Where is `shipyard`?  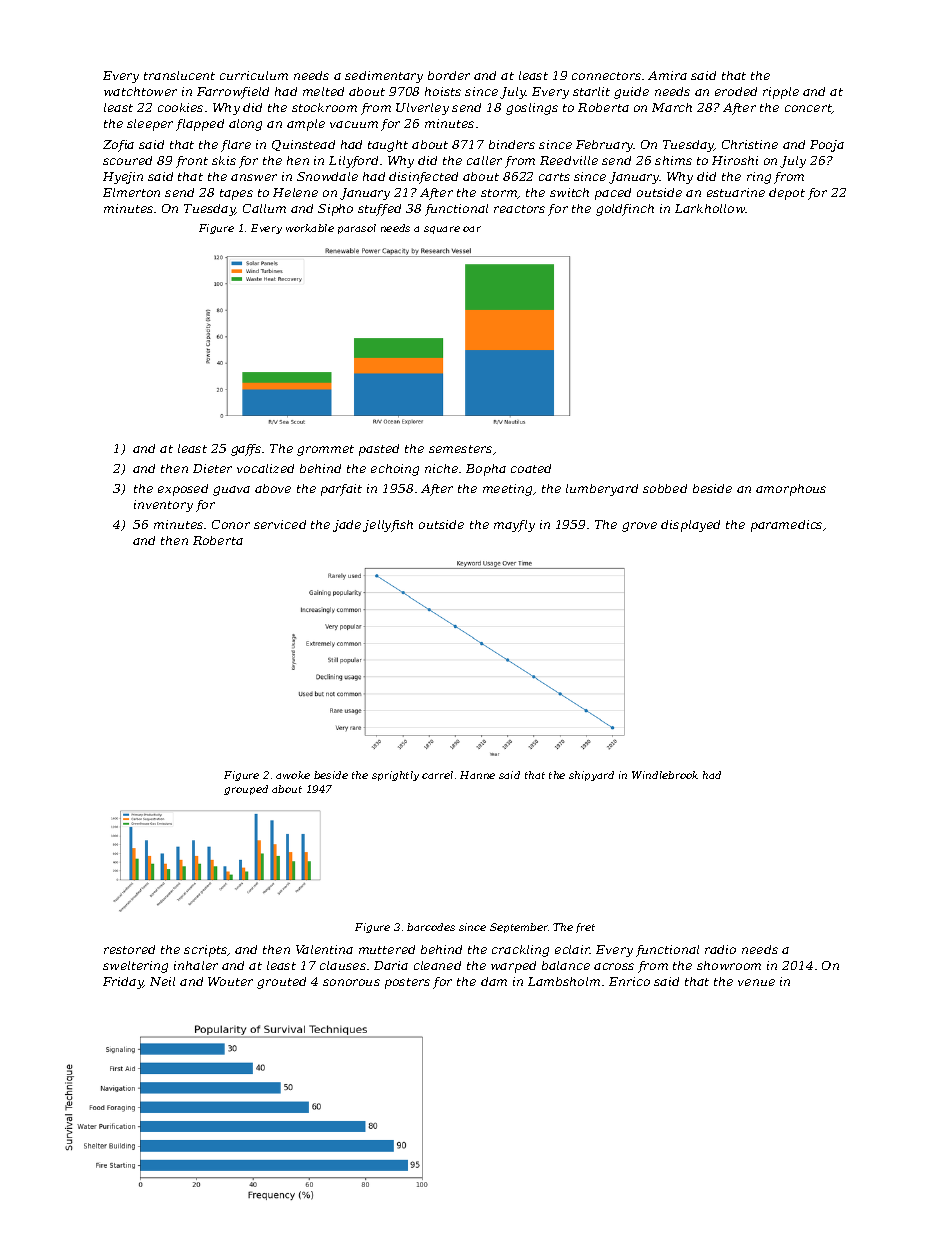 shipyard is located at coordinates (591, 776).
